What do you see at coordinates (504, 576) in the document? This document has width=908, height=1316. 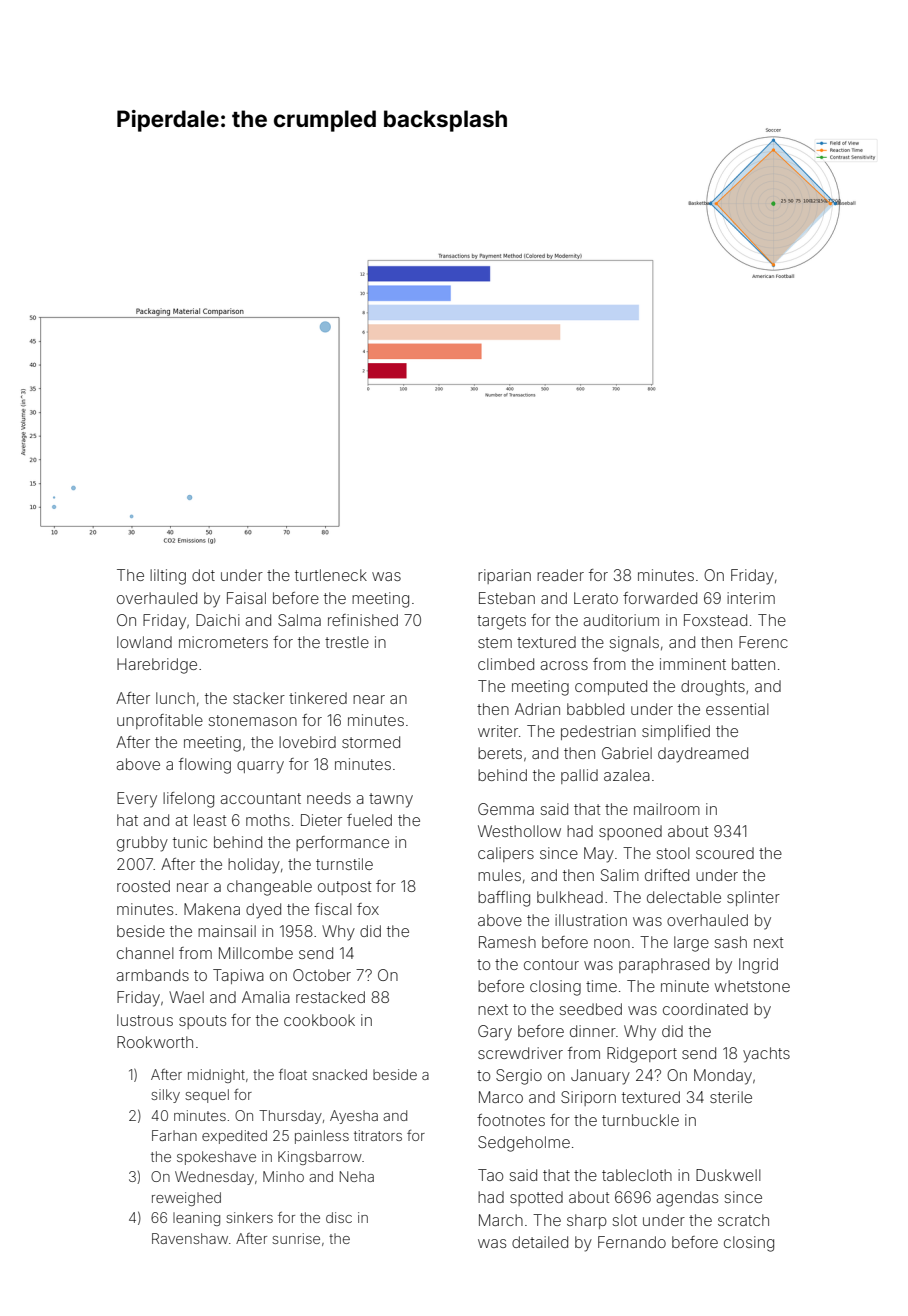 I see `riparian` at bounding box center [504, 576].
